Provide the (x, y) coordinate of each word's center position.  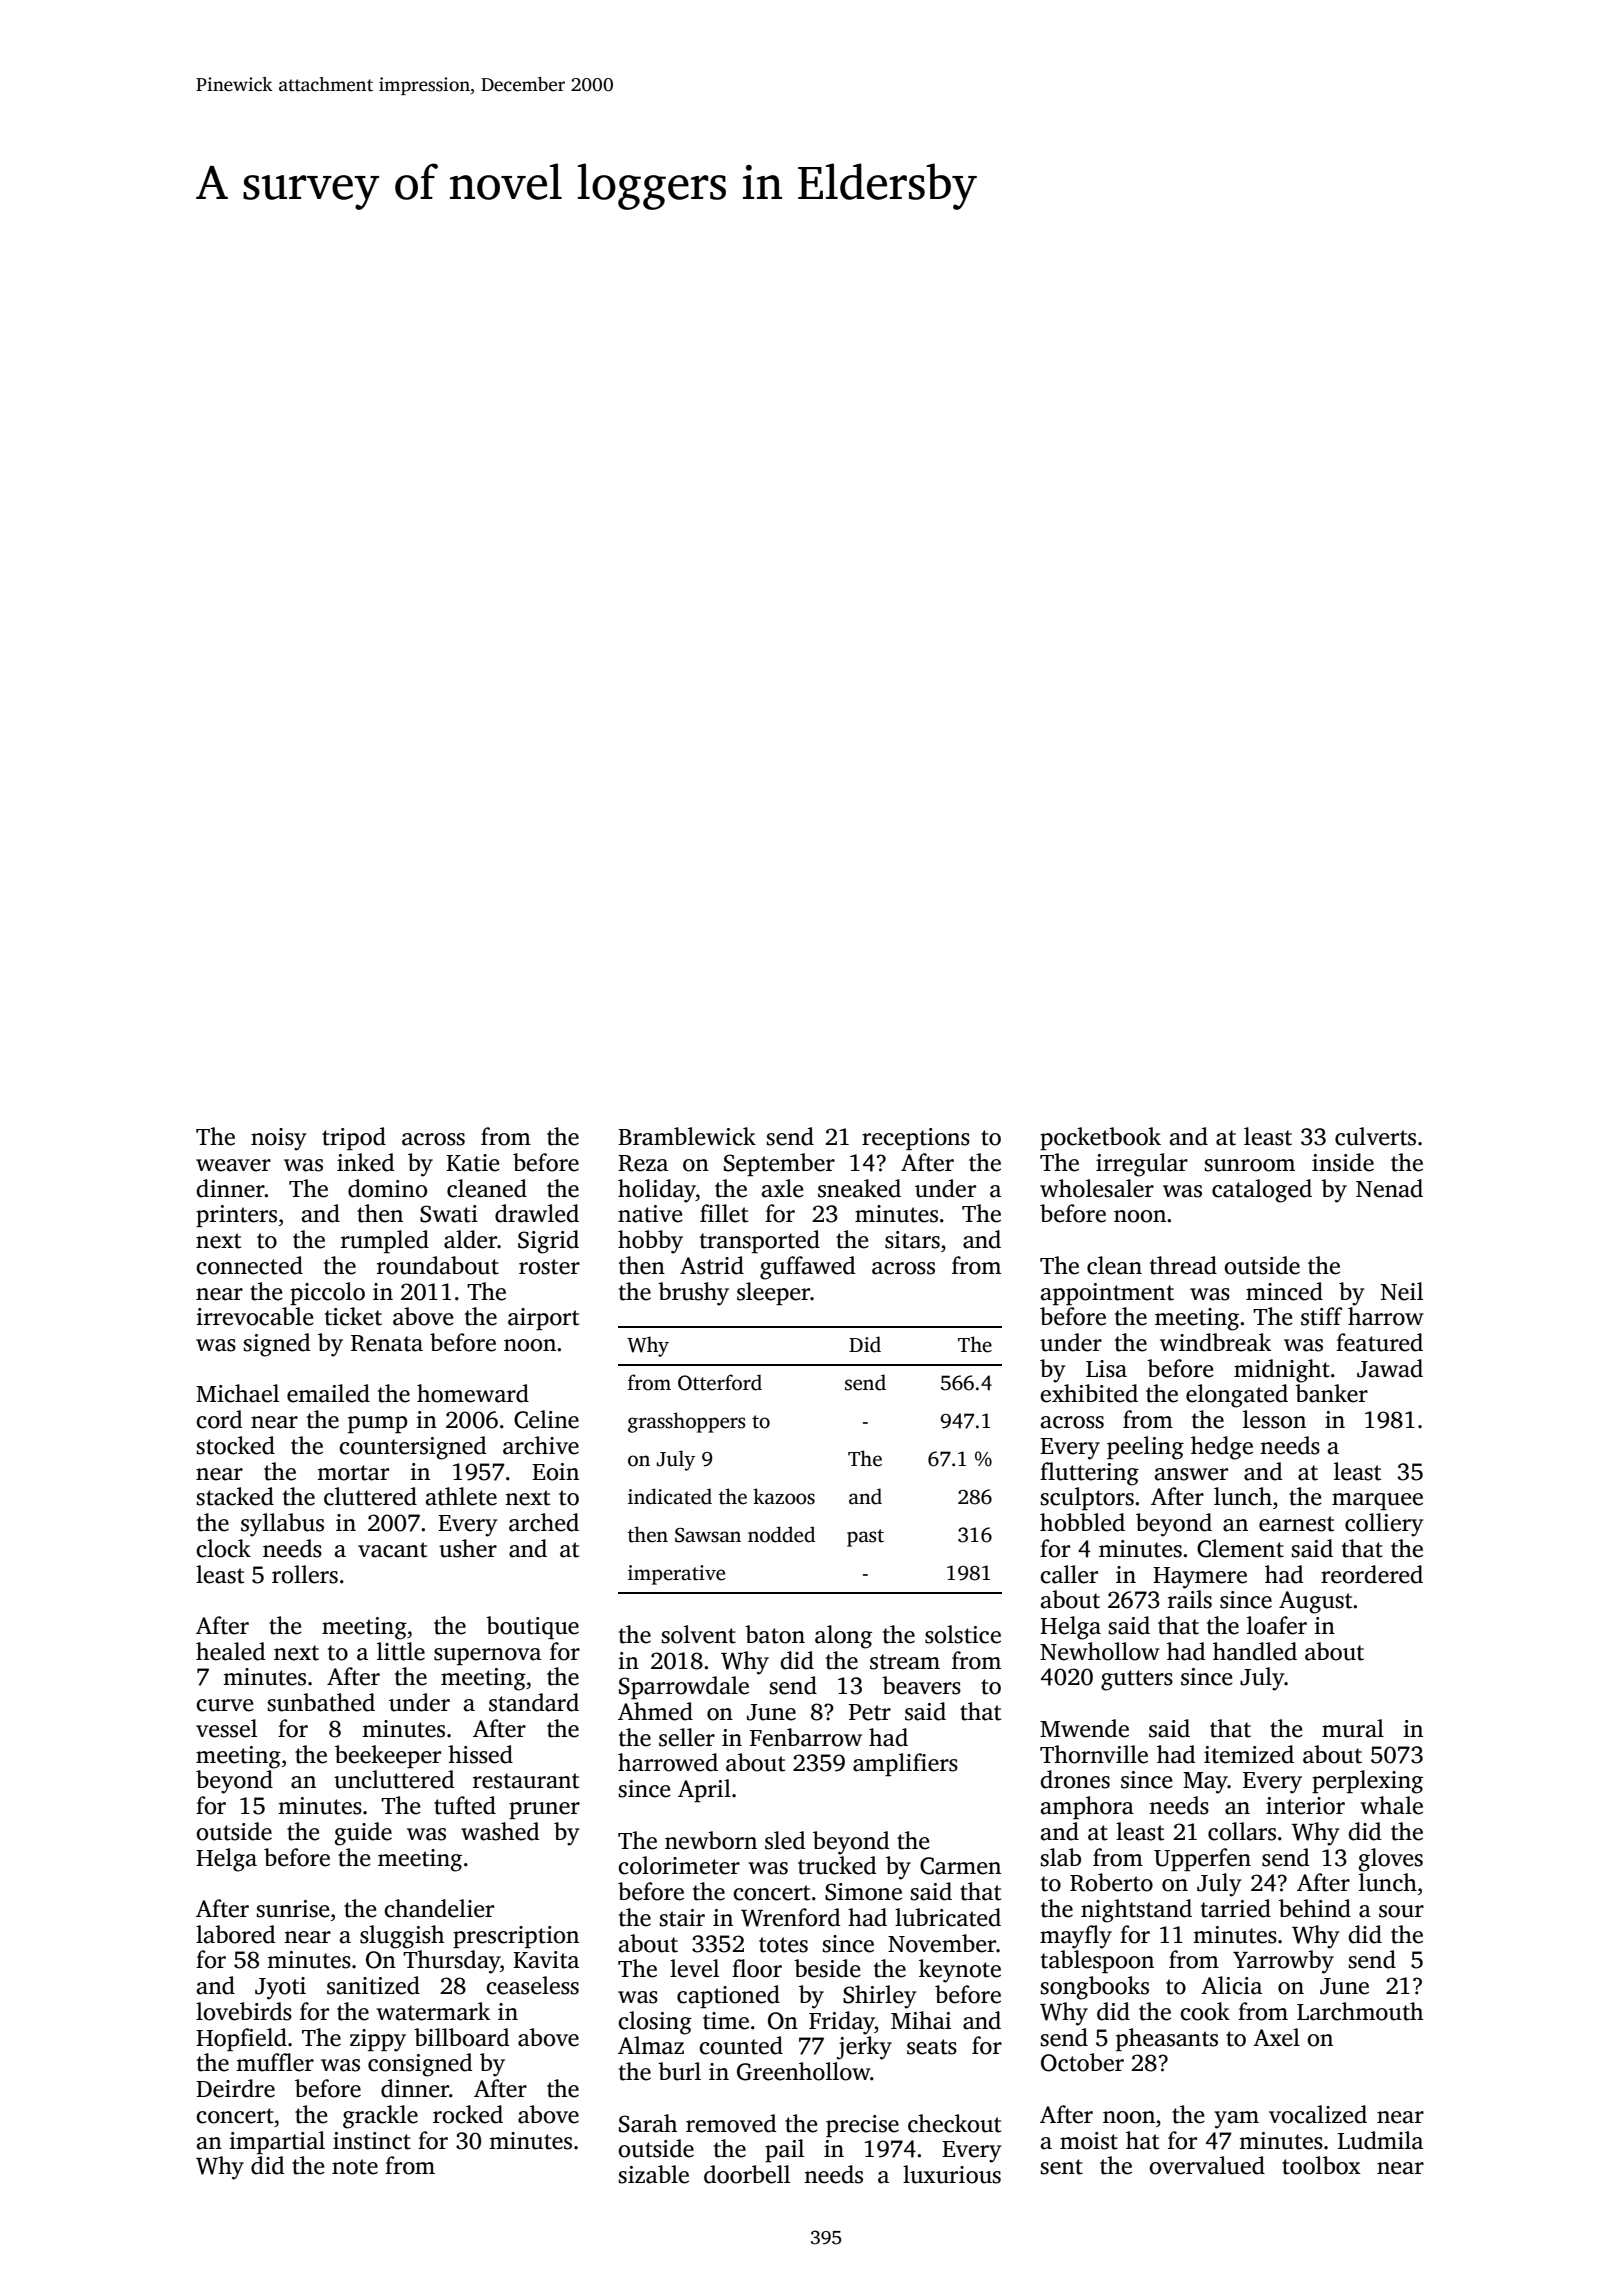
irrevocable (255, 1316)
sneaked (859, 1188)
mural (1353, 1728)
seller (687, 1737)
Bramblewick (687, 1136)
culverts (1375, 1136)
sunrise (293, 1909)
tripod (354, 1138)
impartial (277, 2142)
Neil (1402, 1291)
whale (1391, 1805)
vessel (226, 1728)
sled (785, 1840)
